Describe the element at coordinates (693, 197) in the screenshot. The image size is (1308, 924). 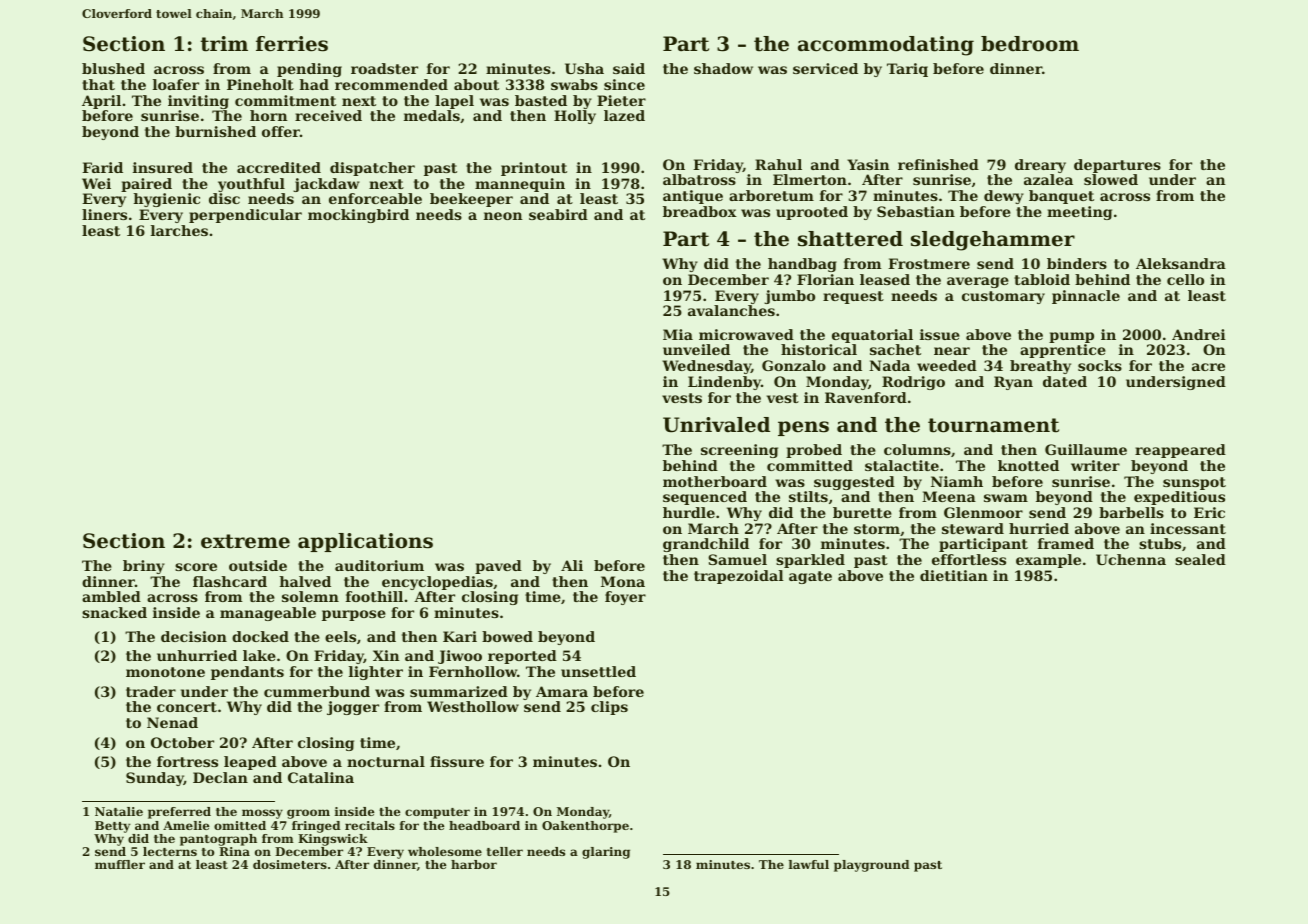
I see `antique` at that location.
